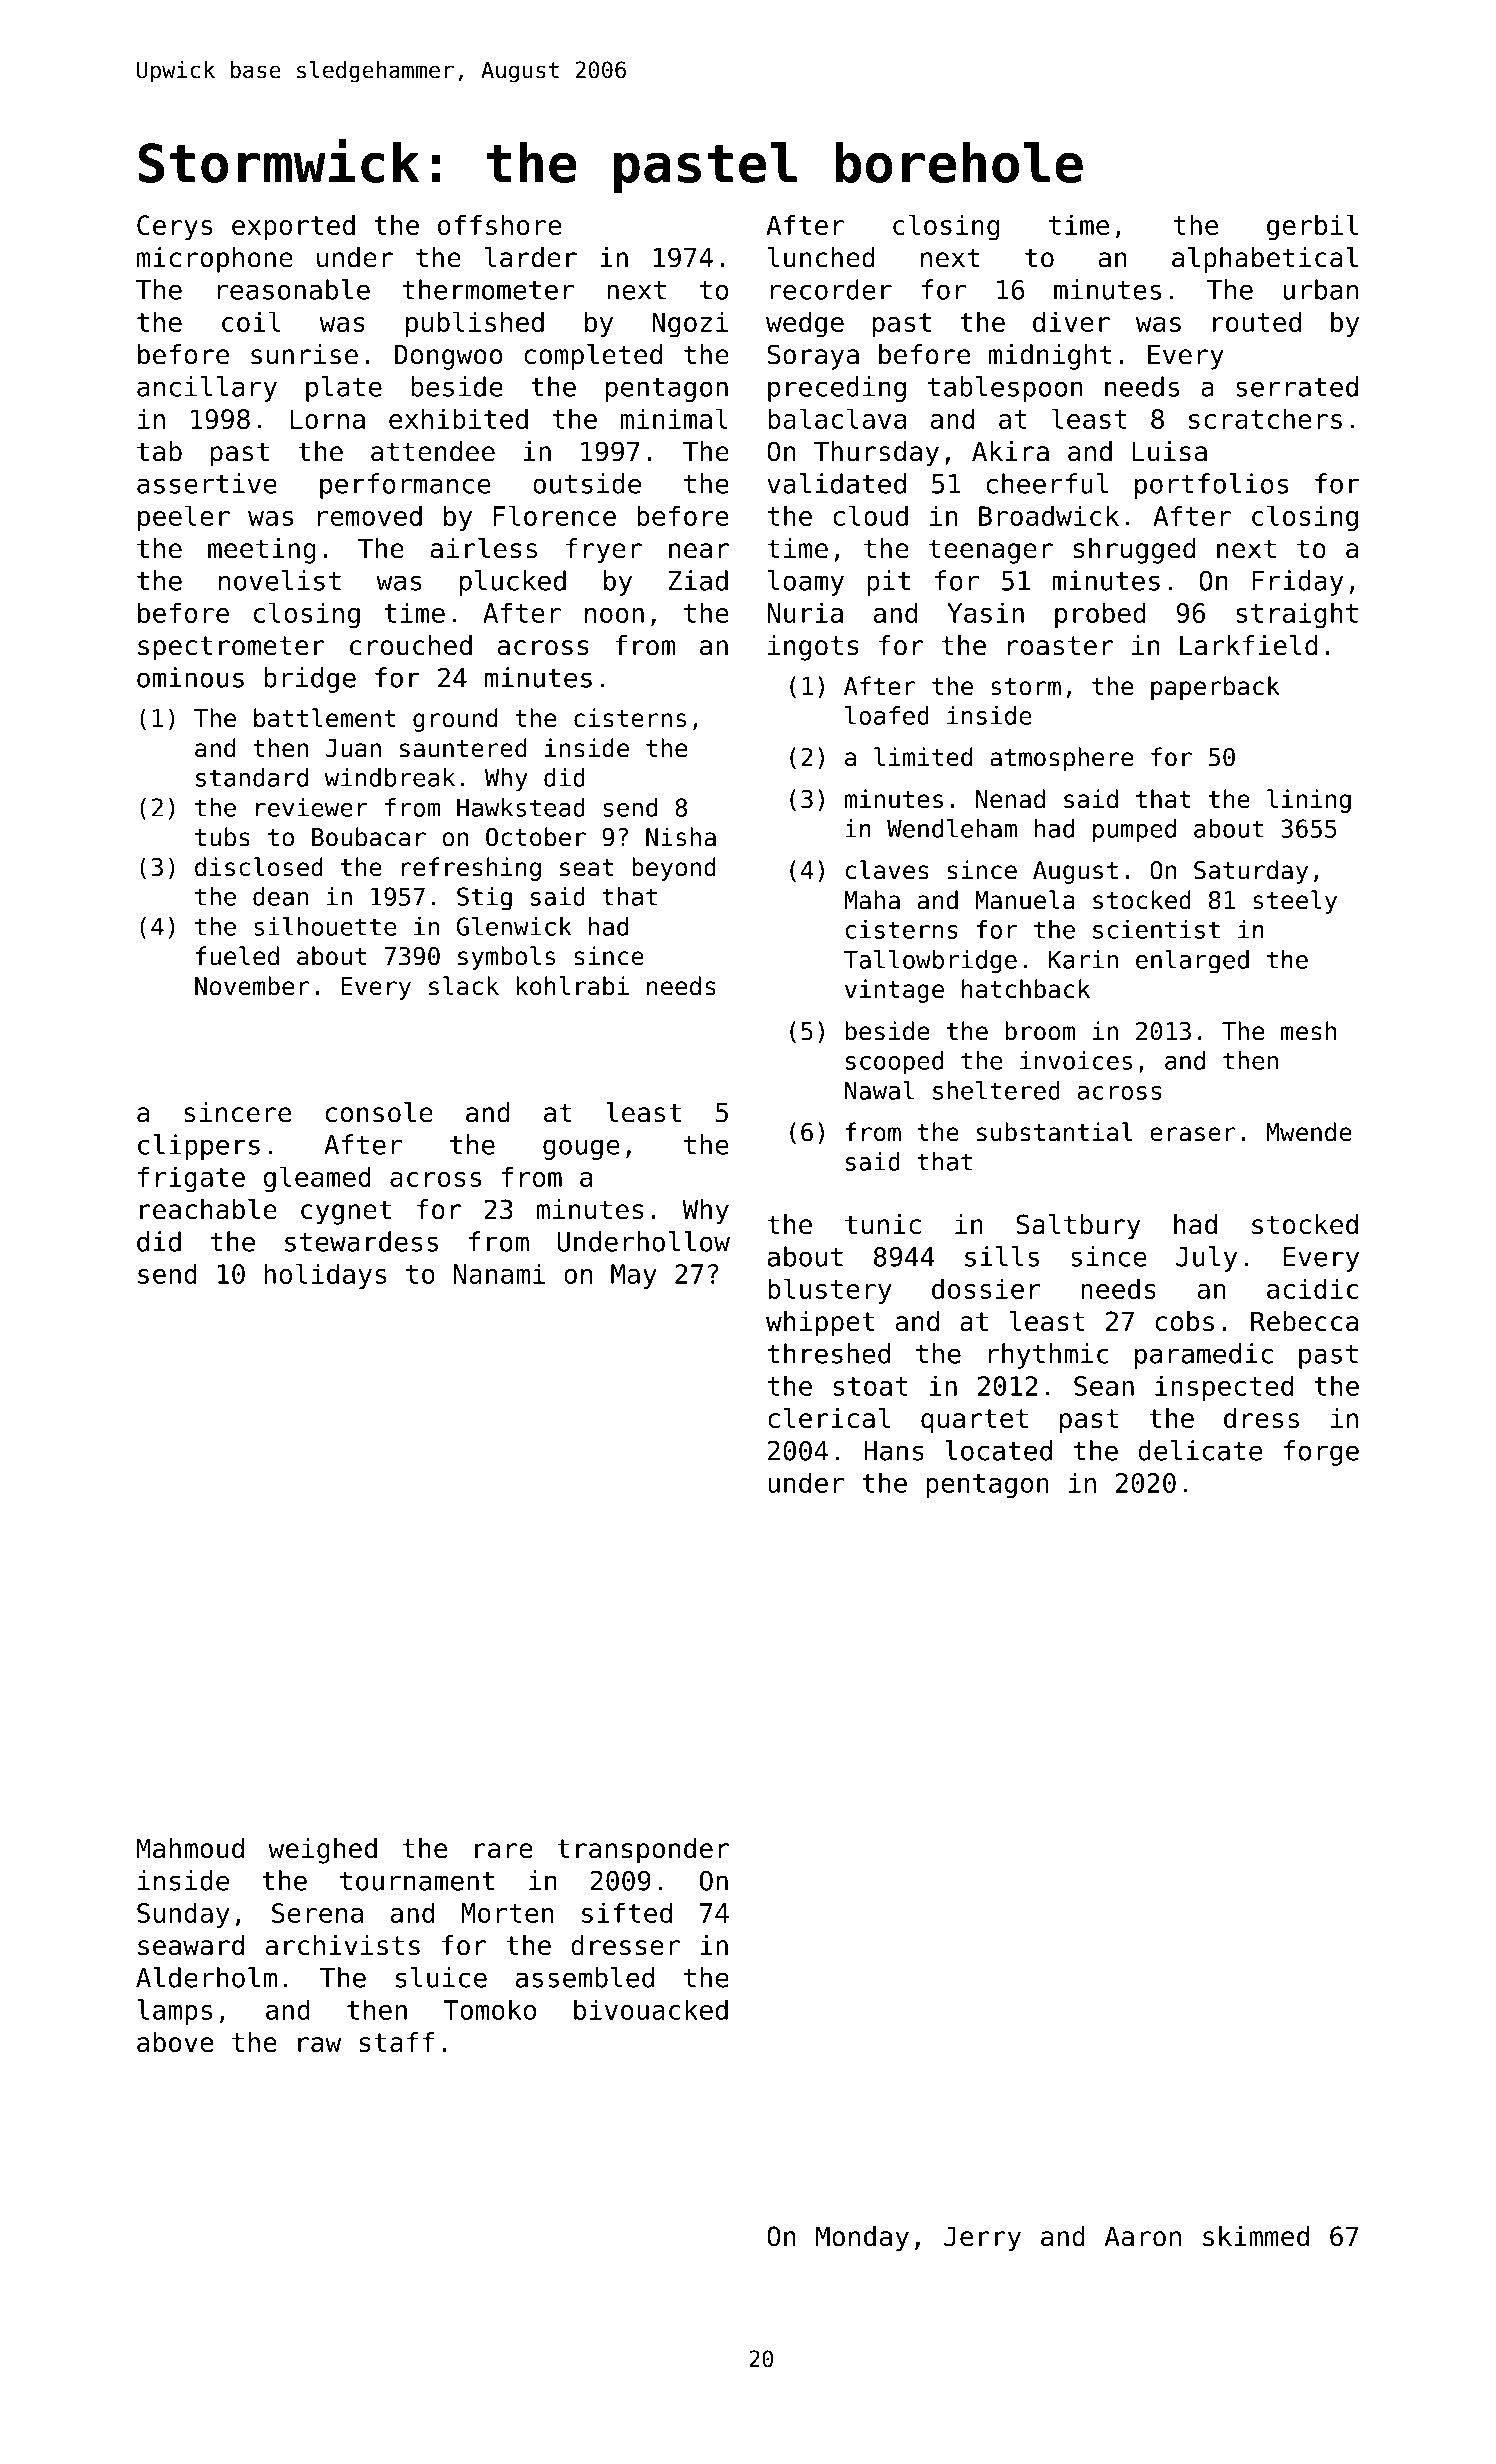 This document has height=2464, width=1496. Describe the element at coordinates (573, 986) in the document. I see `kohlrabi` at that location.
